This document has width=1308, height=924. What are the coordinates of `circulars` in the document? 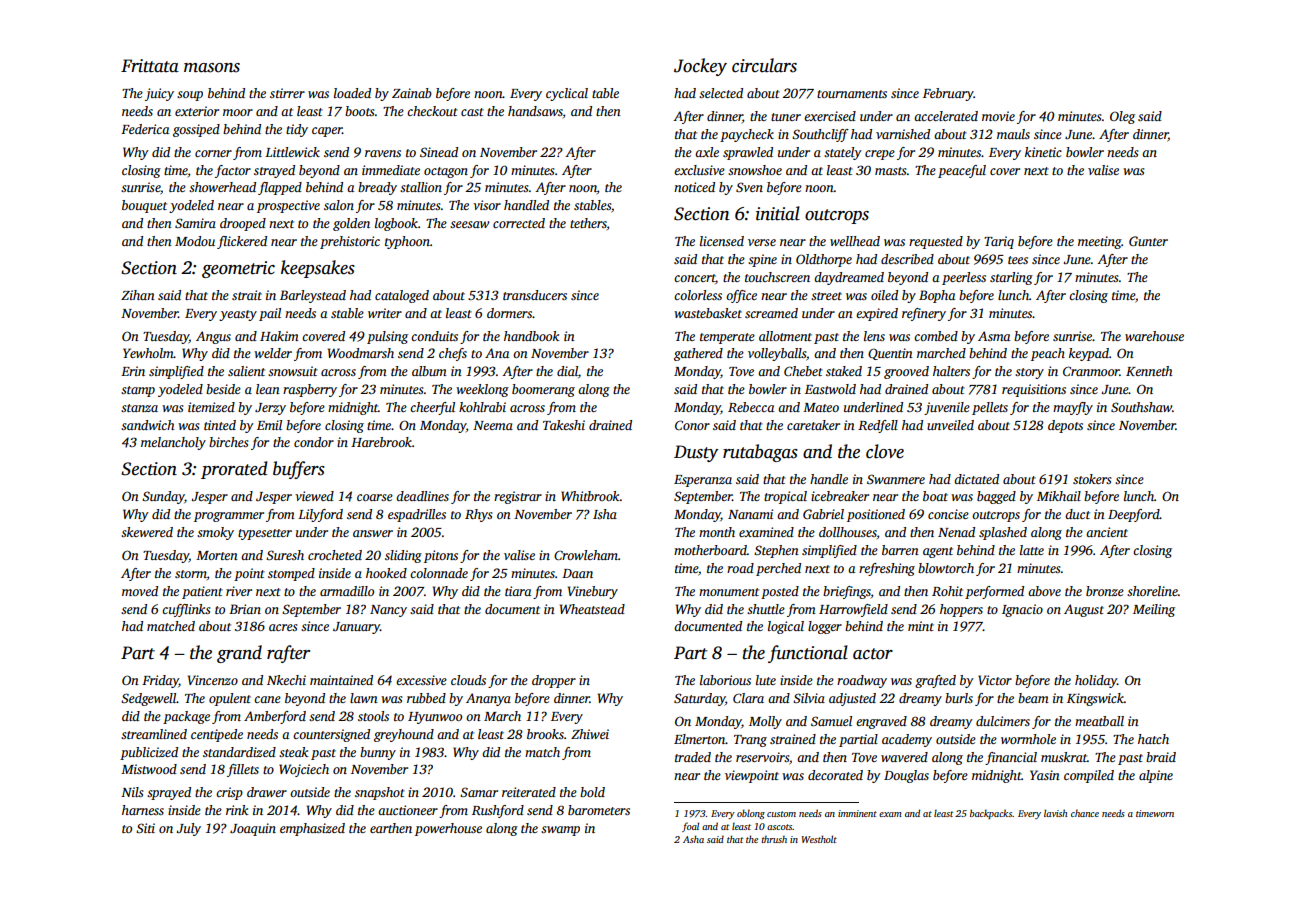 It's located at (764, 65).
